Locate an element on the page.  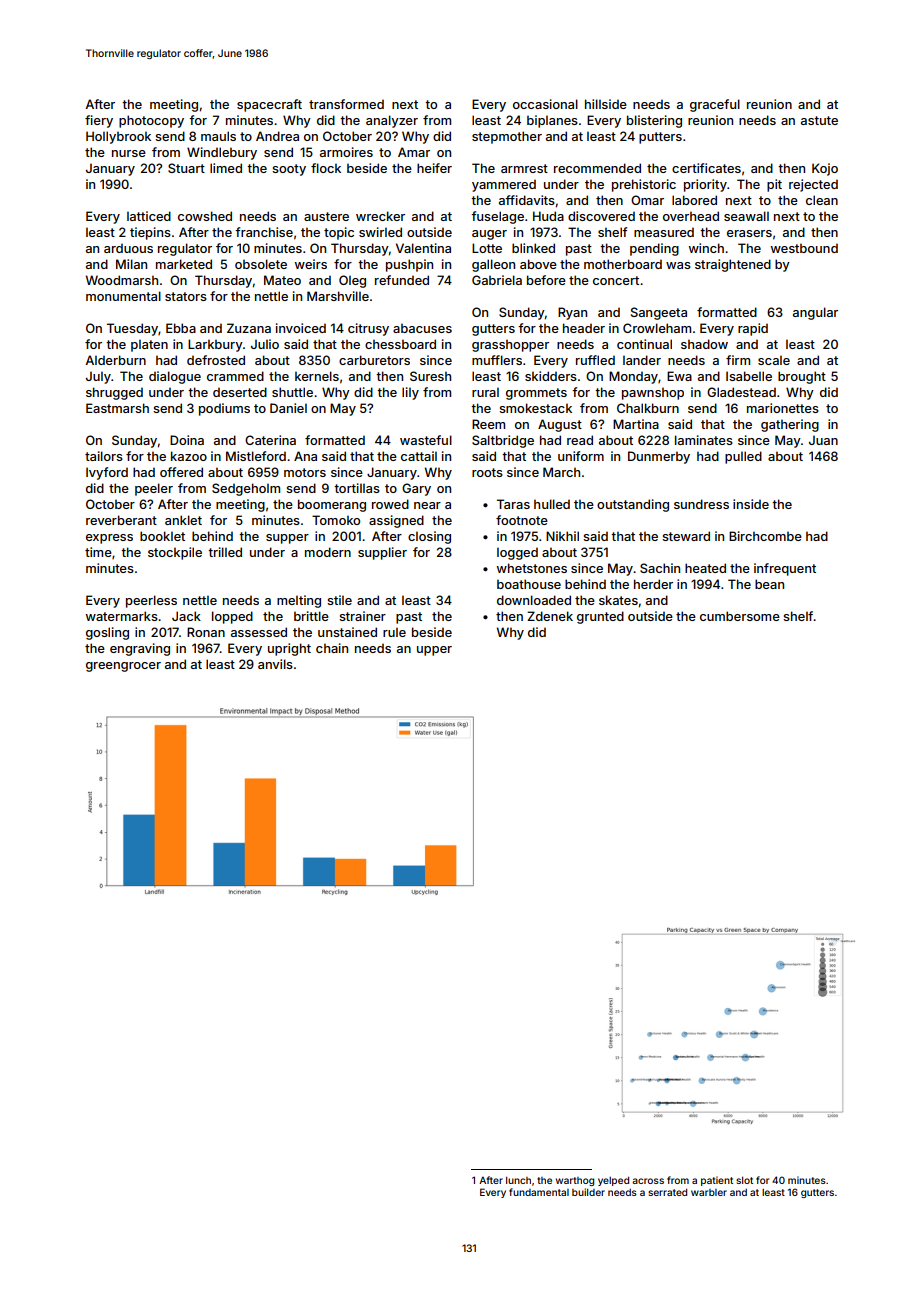
pawnshop is located at coordinates (653, 393).
